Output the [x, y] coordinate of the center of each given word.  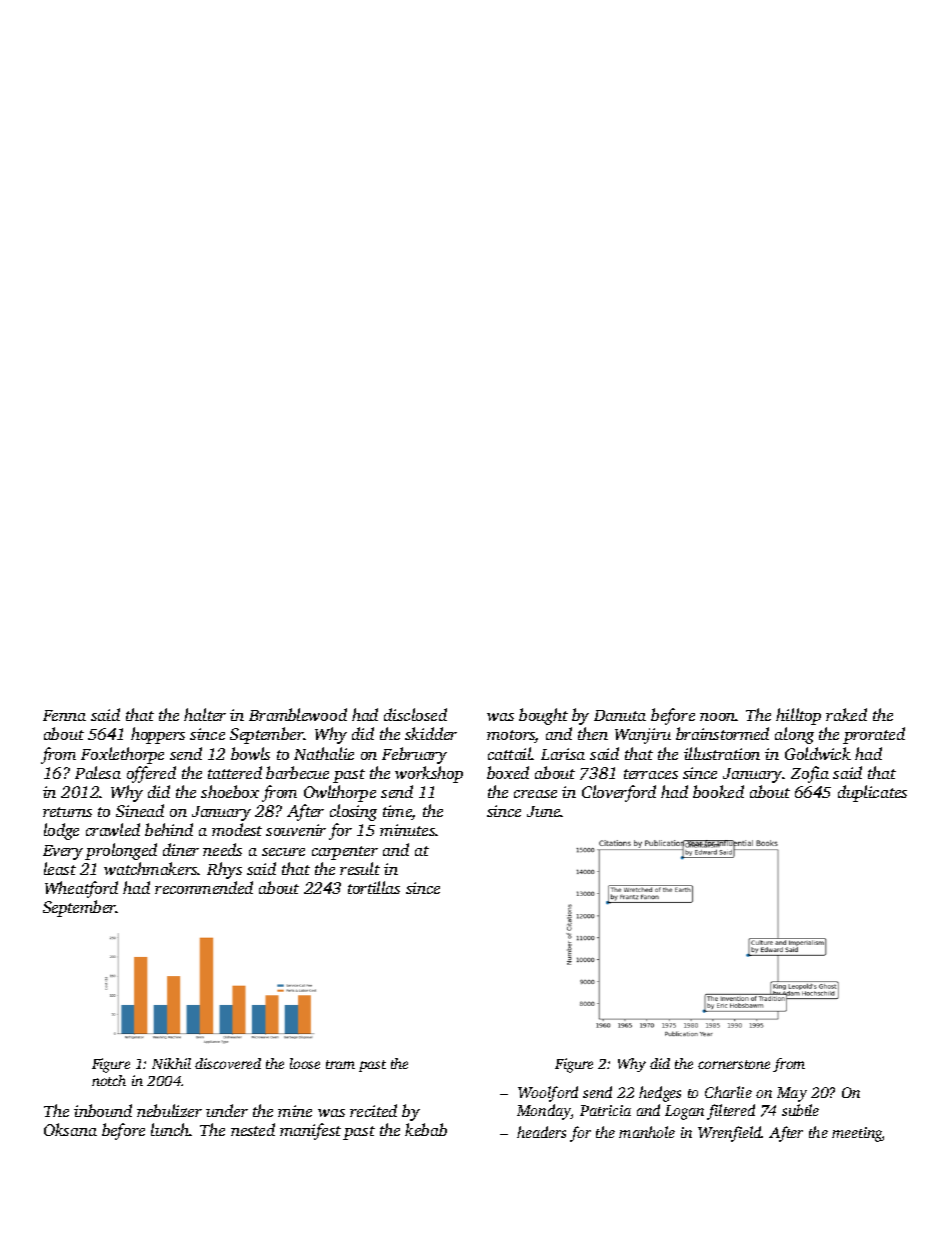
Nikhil [171, 1063]
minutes [407, 830]
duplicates [872, 793]
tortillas [374, 887]
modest [237, 829]
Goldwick [818, 753]
